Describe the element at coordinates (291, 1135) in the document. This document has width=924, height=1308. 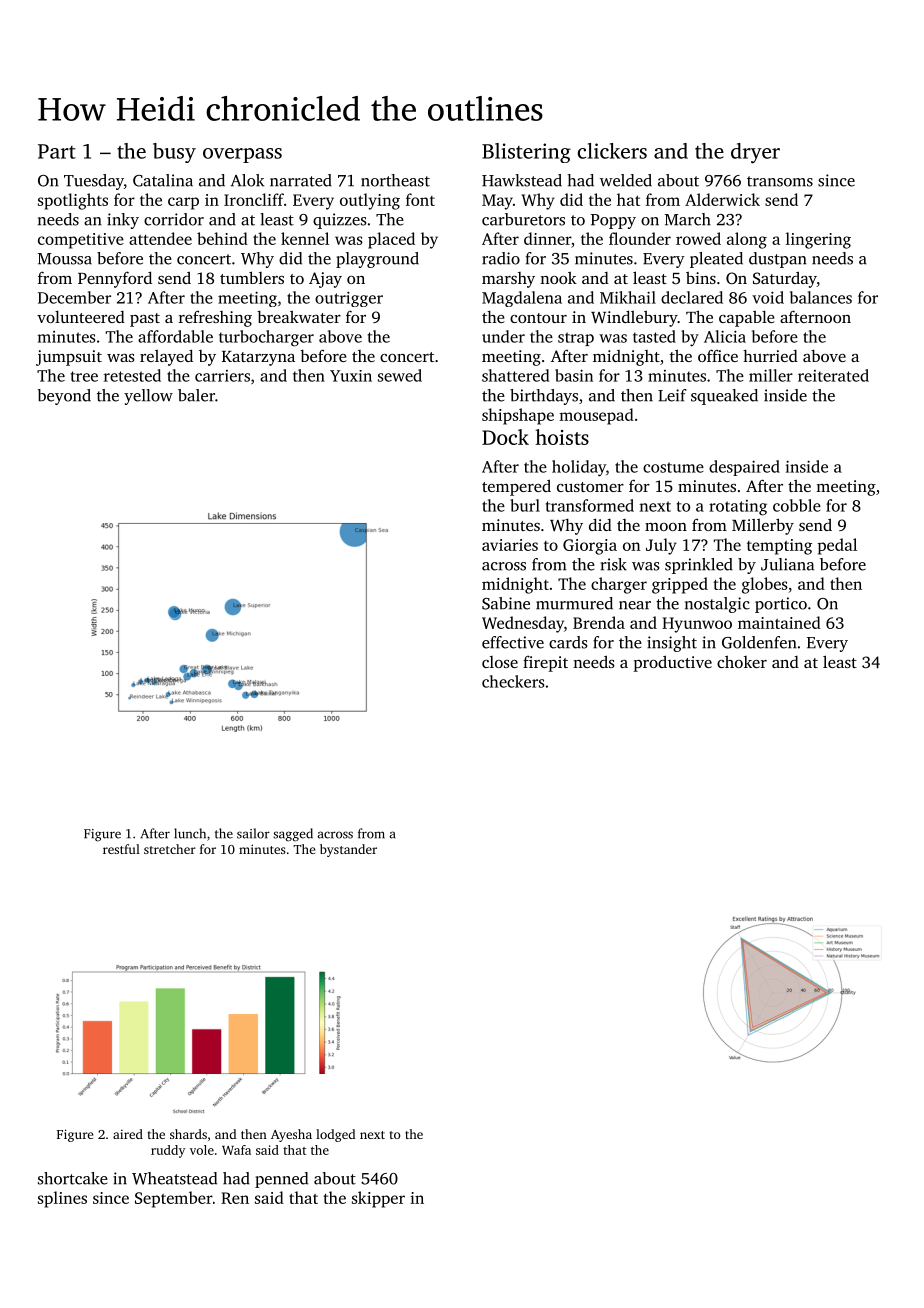
I see `Ayesha` at that location.
